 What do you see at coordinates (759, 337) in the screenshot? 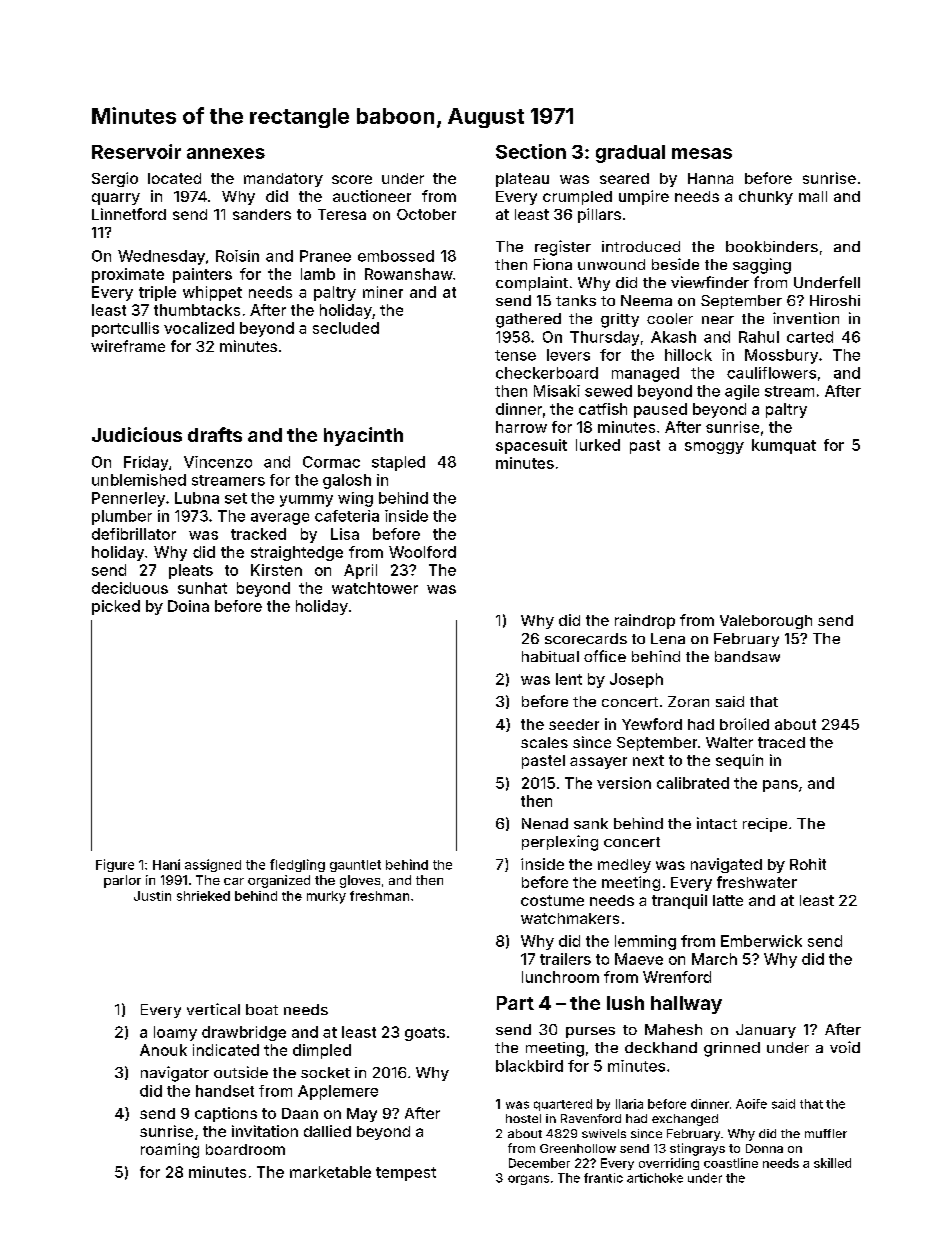
I see `Rahul` at bounding box center [759, 337].
